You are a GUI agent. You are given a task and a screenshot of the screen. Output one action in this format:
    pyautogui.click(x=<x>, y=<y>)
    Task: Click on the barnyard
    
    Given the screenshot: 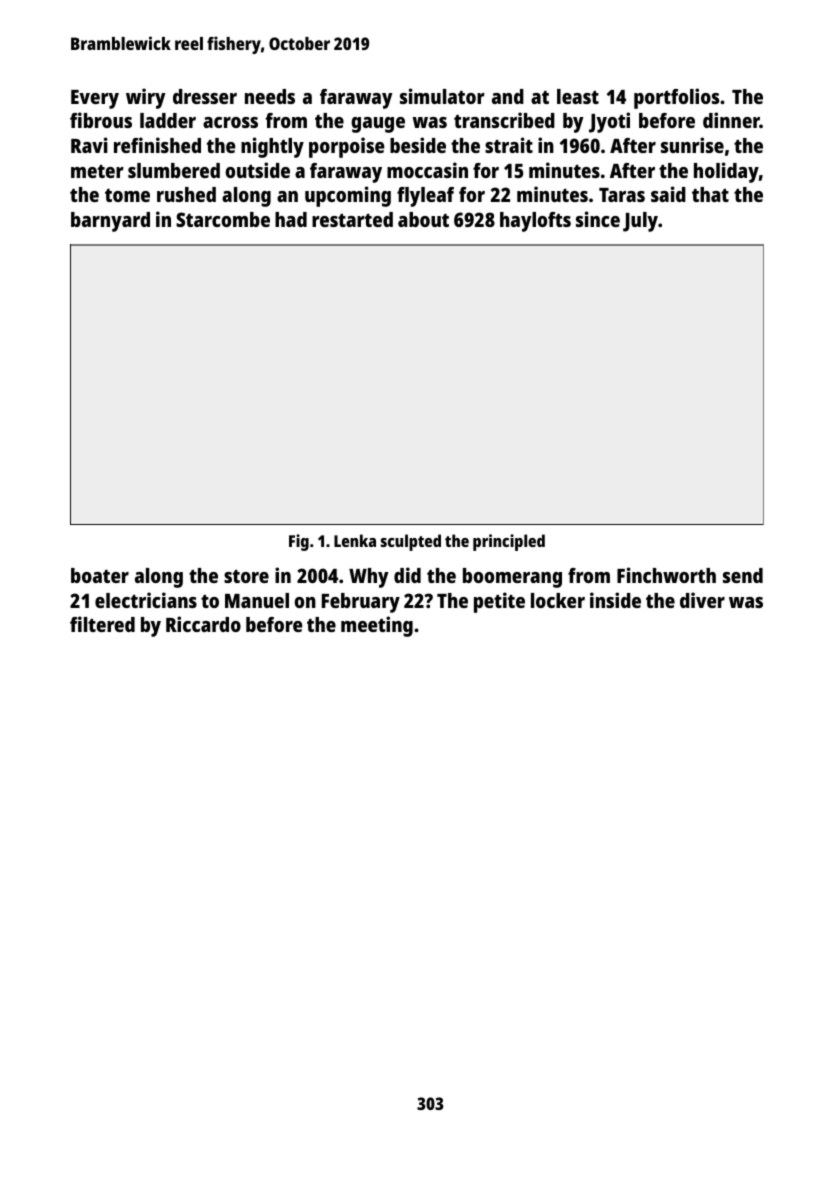 What is the action you would take?
    pyautogui.click(x=110, y=222)
